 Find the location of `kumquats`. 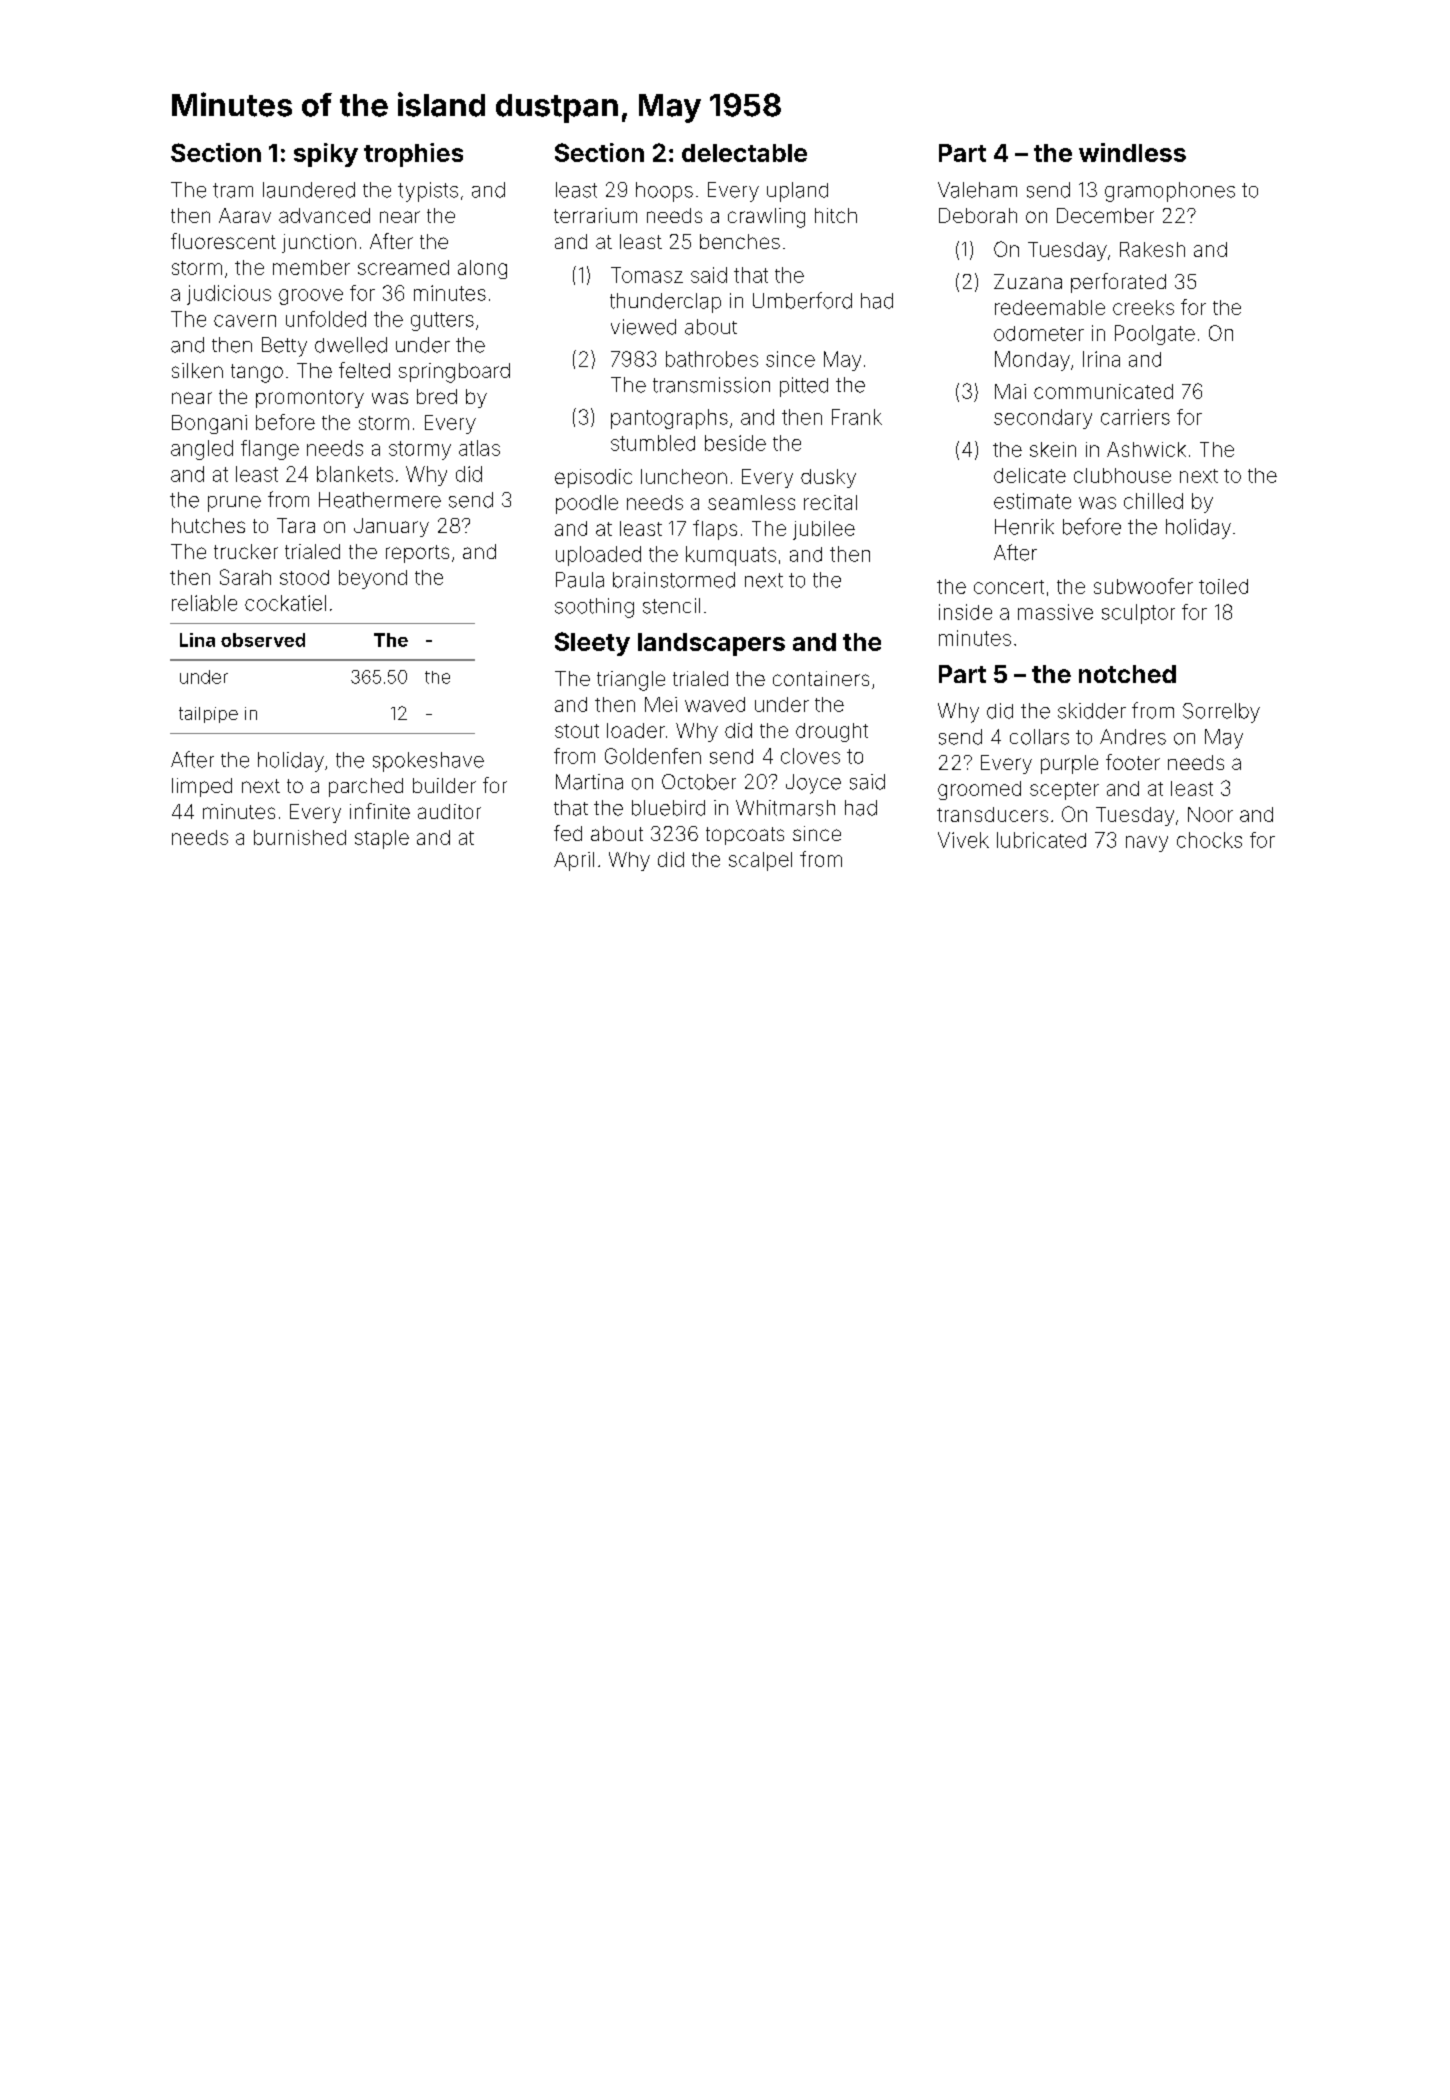

kumquats is located at coordinates (731, 556).
